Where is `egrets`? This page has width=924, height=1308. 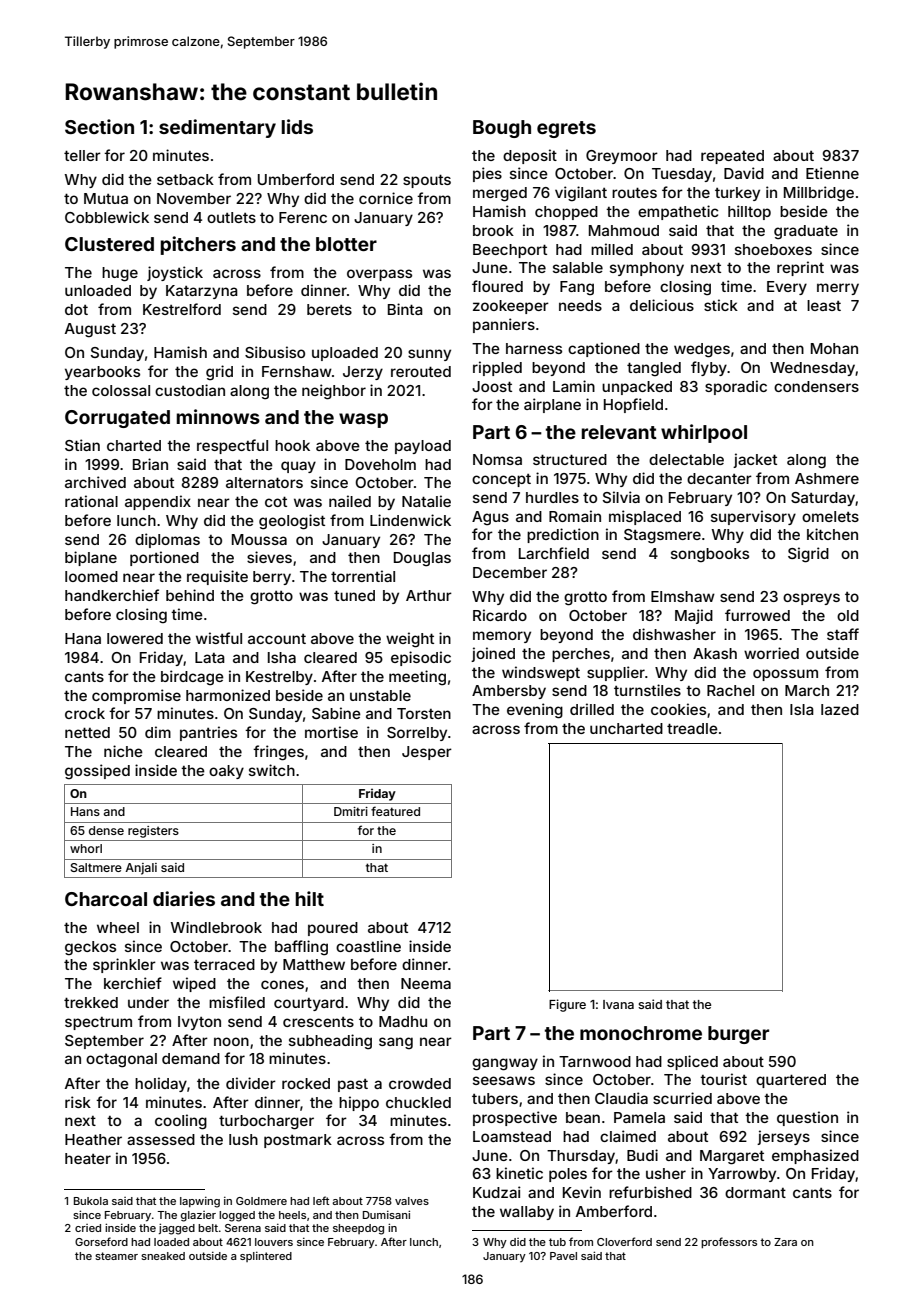
egrets is located at coordinates (566, 129).
